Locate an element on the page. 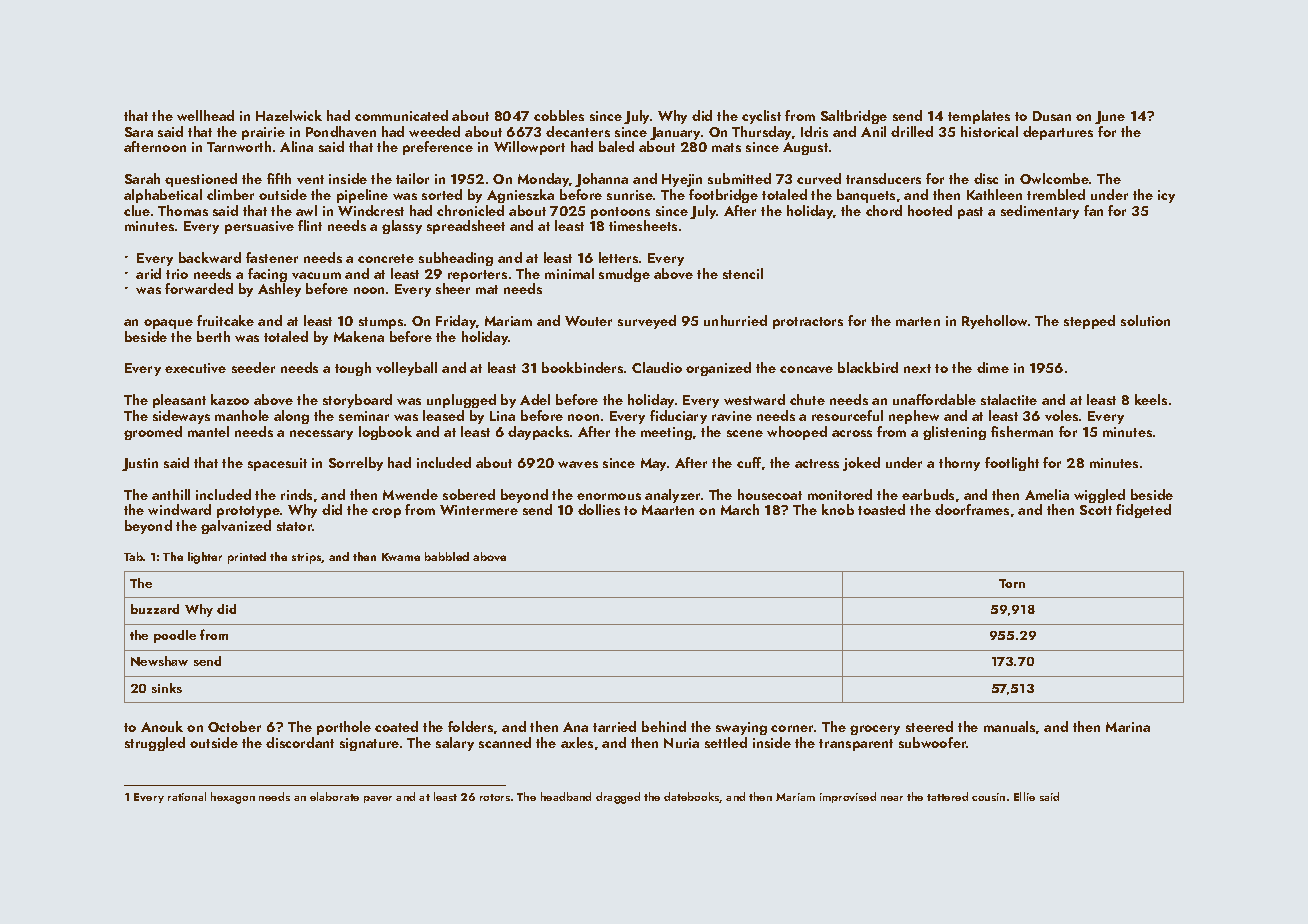  Dusan is located at coordinates (1052, 116).
